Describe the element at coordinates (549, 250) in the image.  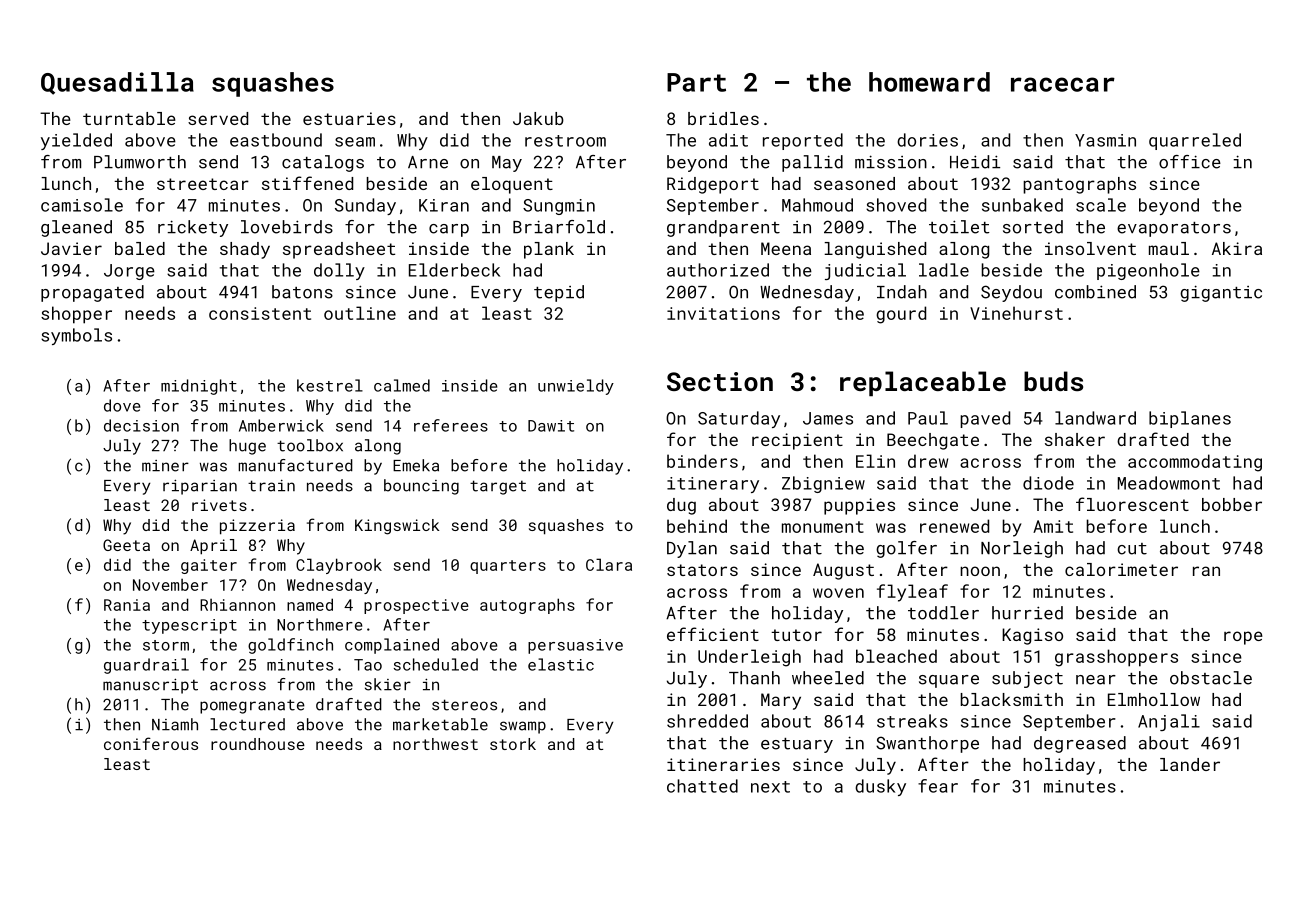
I see `plank` at that location.
